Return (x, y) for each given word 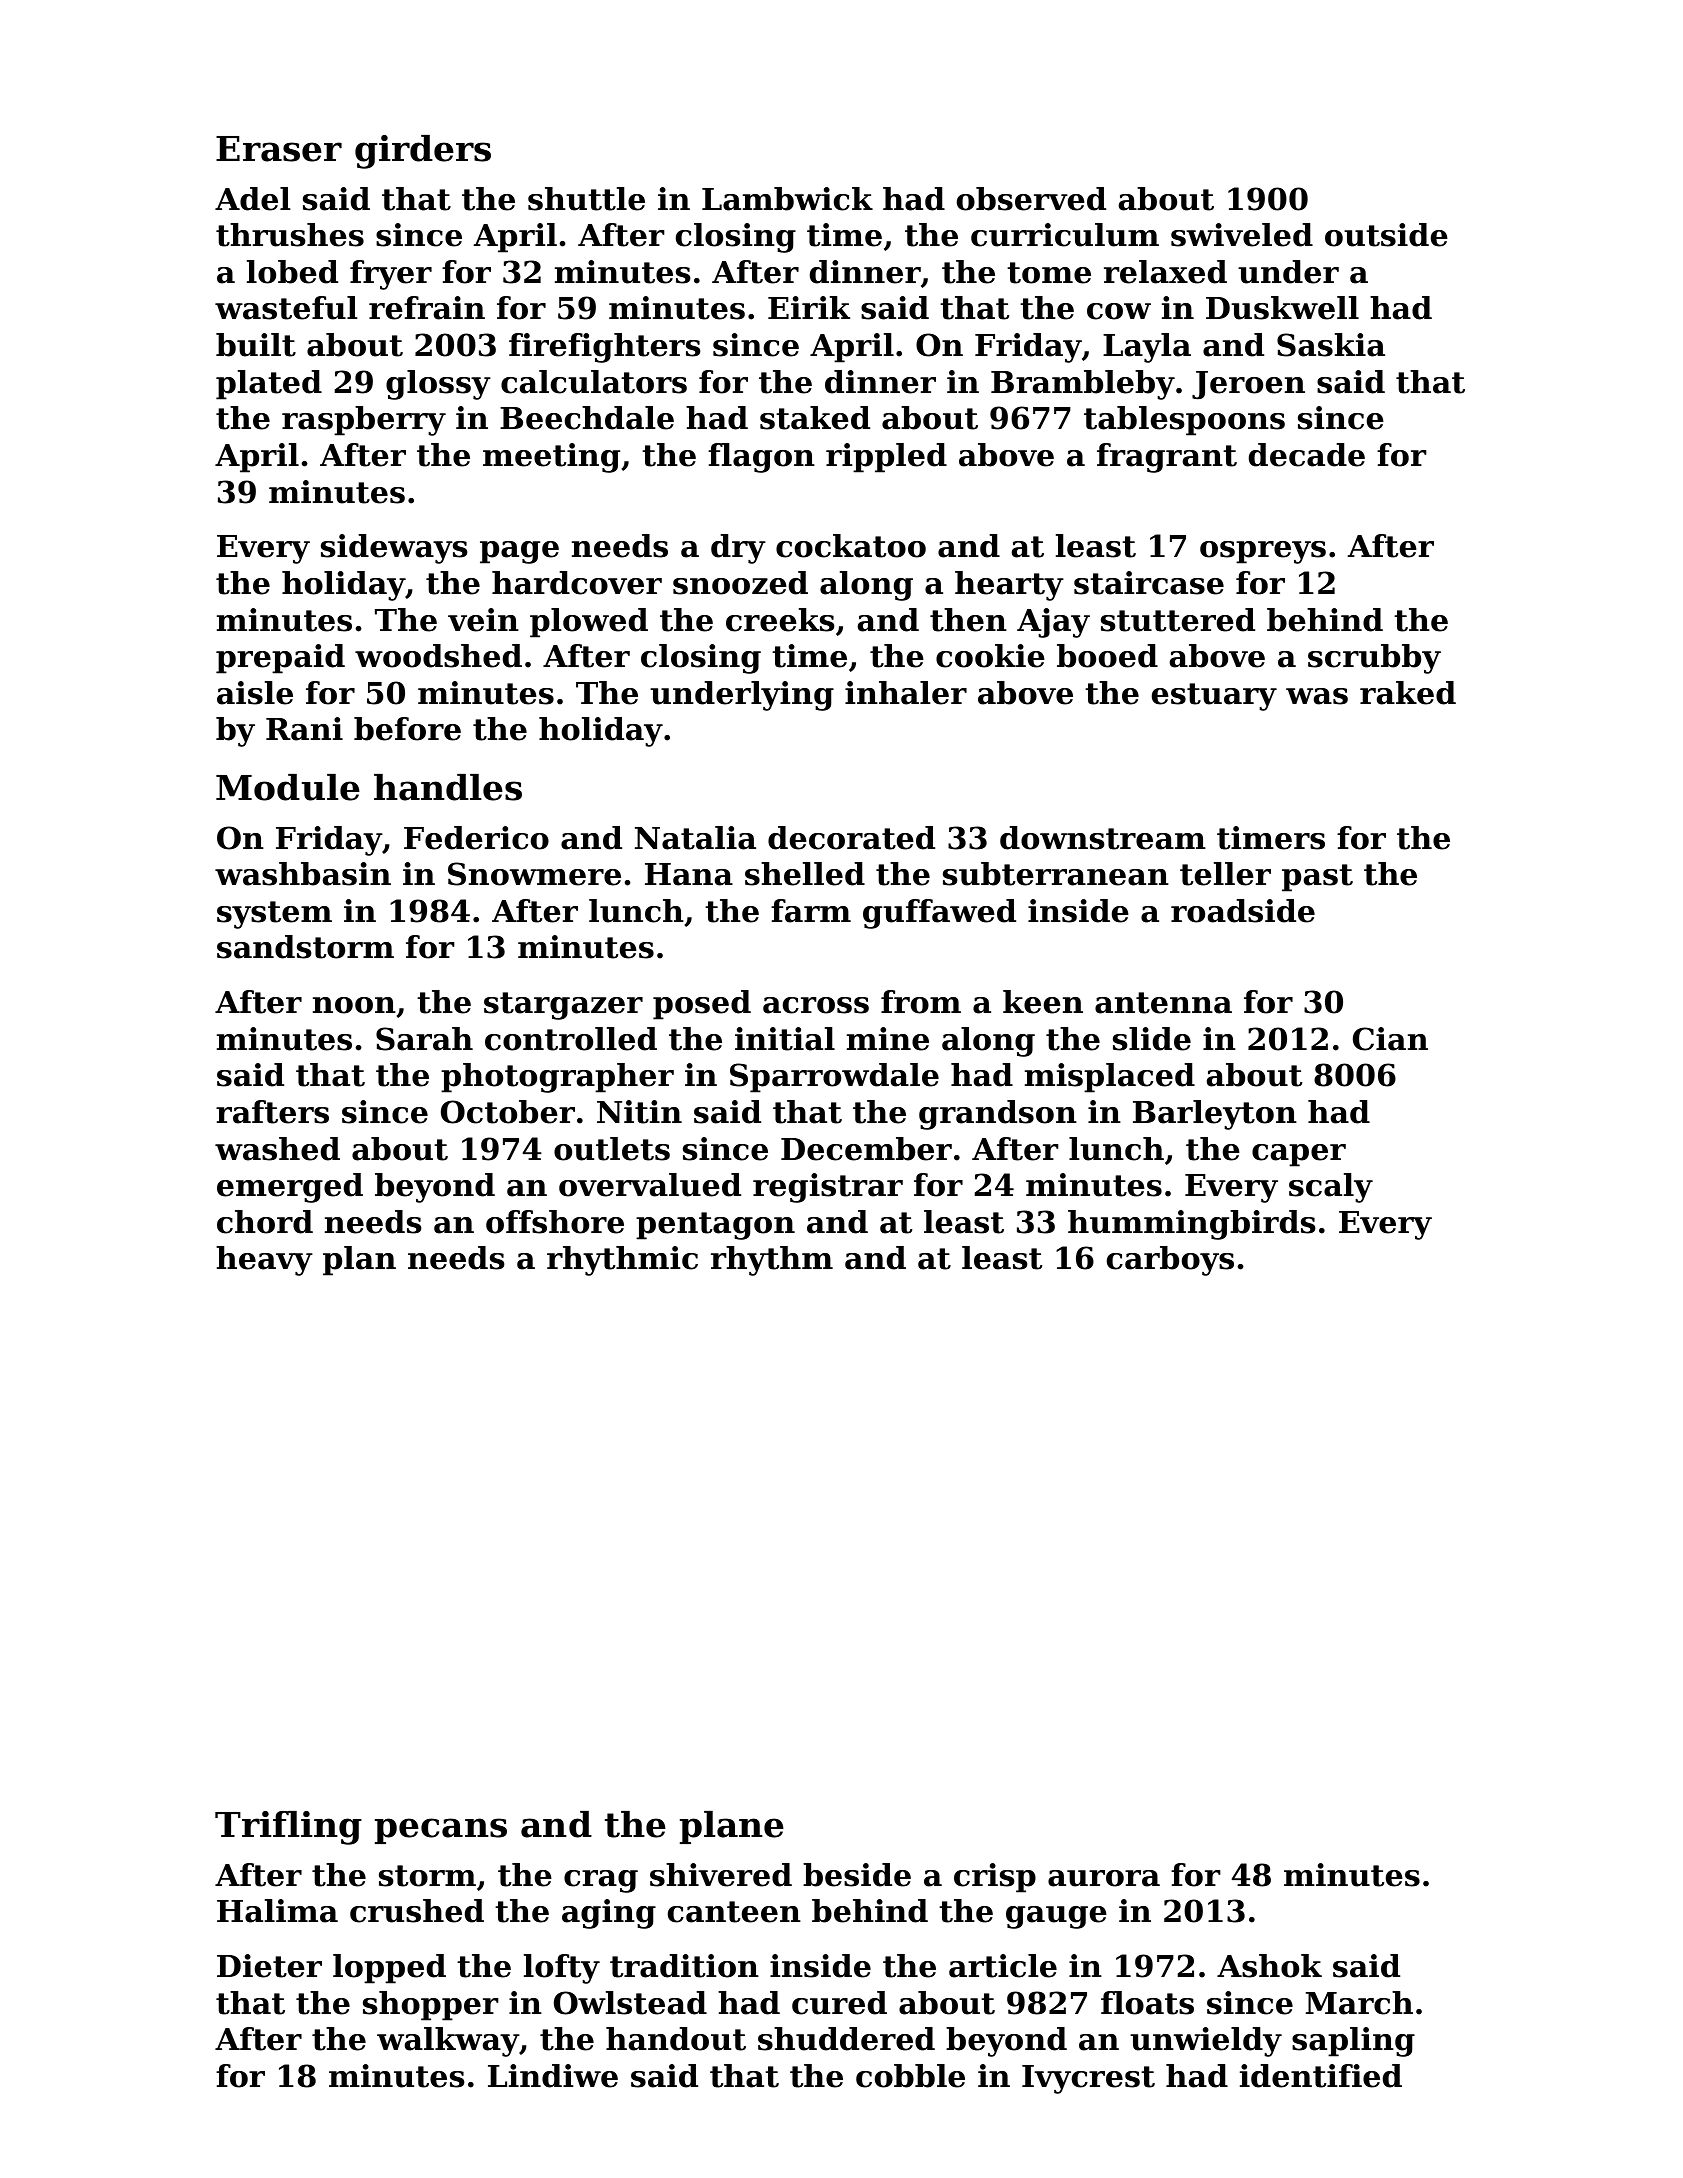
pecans (441, 1831)
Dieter (269, 1966)
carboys (1170, 1261)
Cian (1390, 1039)
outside (1386, 235)
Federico (476, 838)
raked (1408, 693)
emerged (290, 1188)
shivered (721, 1875)
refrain (427, 308)
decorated (851, 838)
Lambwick (787, 199)
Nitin (639, 1112)
